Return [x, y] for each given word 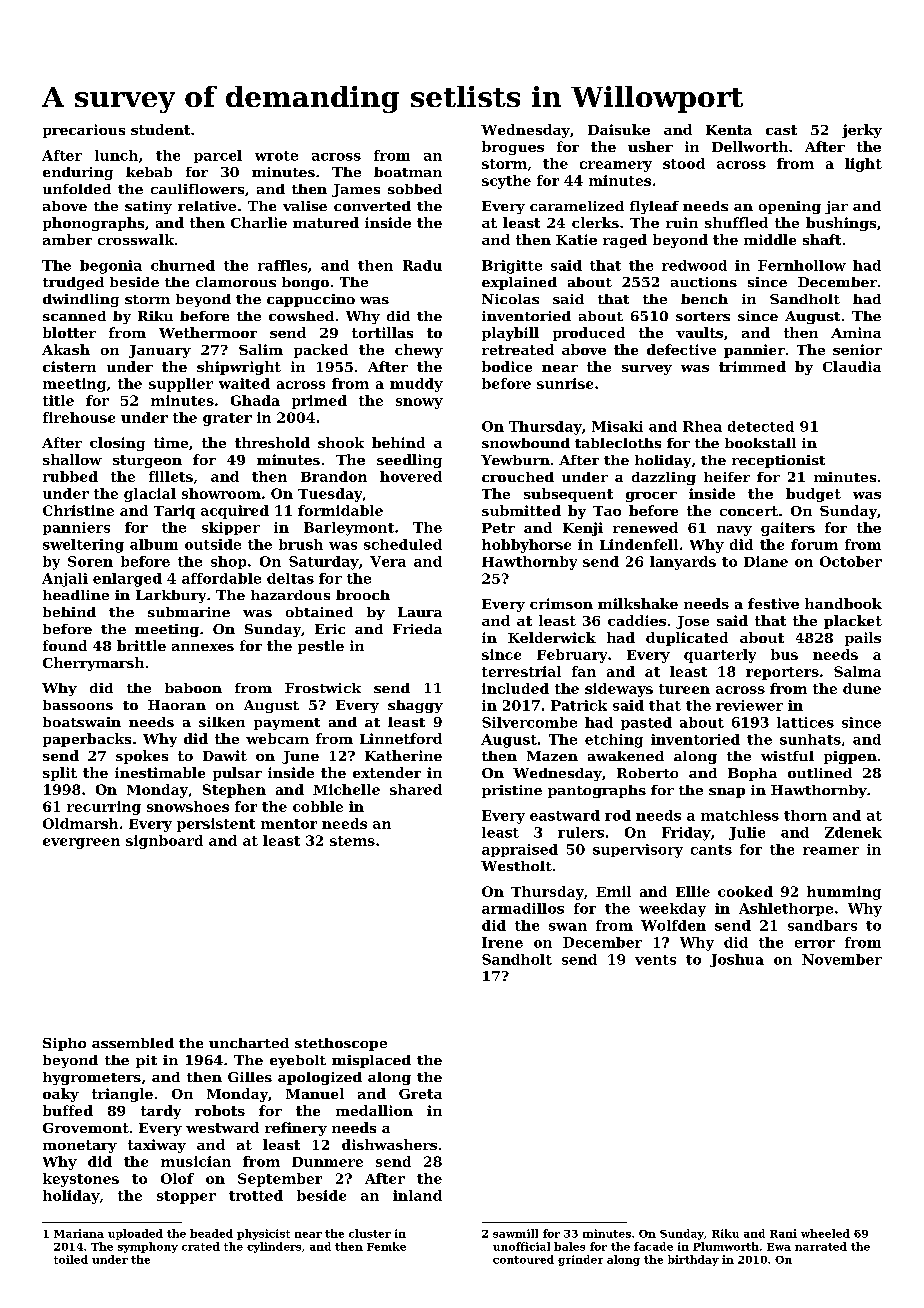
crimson [561, 603]
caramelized [577, 206]
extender [387, 772]
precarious [84, 131]
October [851, 561]
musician [196, 1161]
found [65, 645]
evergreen [81, 843]
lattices [805, 722]
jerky [862, 131]
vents [655, 960]
